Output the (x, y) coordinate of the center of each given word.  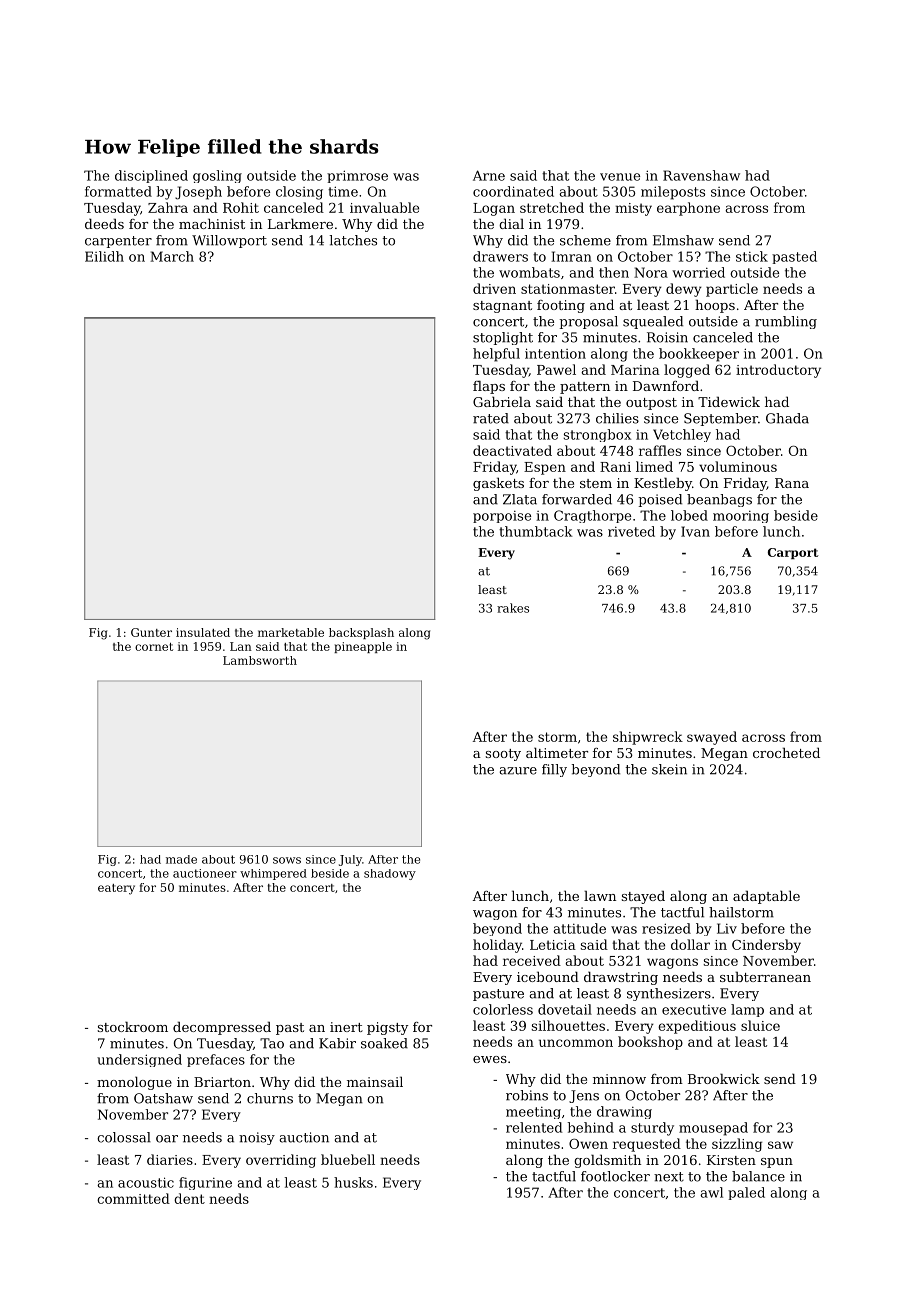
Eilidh (104, 256)
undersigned (139, 1060)
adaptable (766, 897)
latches (353, 240)
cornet (154, 647)
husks (353, 1182)
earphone (688, 209)
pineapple (363, 647)
